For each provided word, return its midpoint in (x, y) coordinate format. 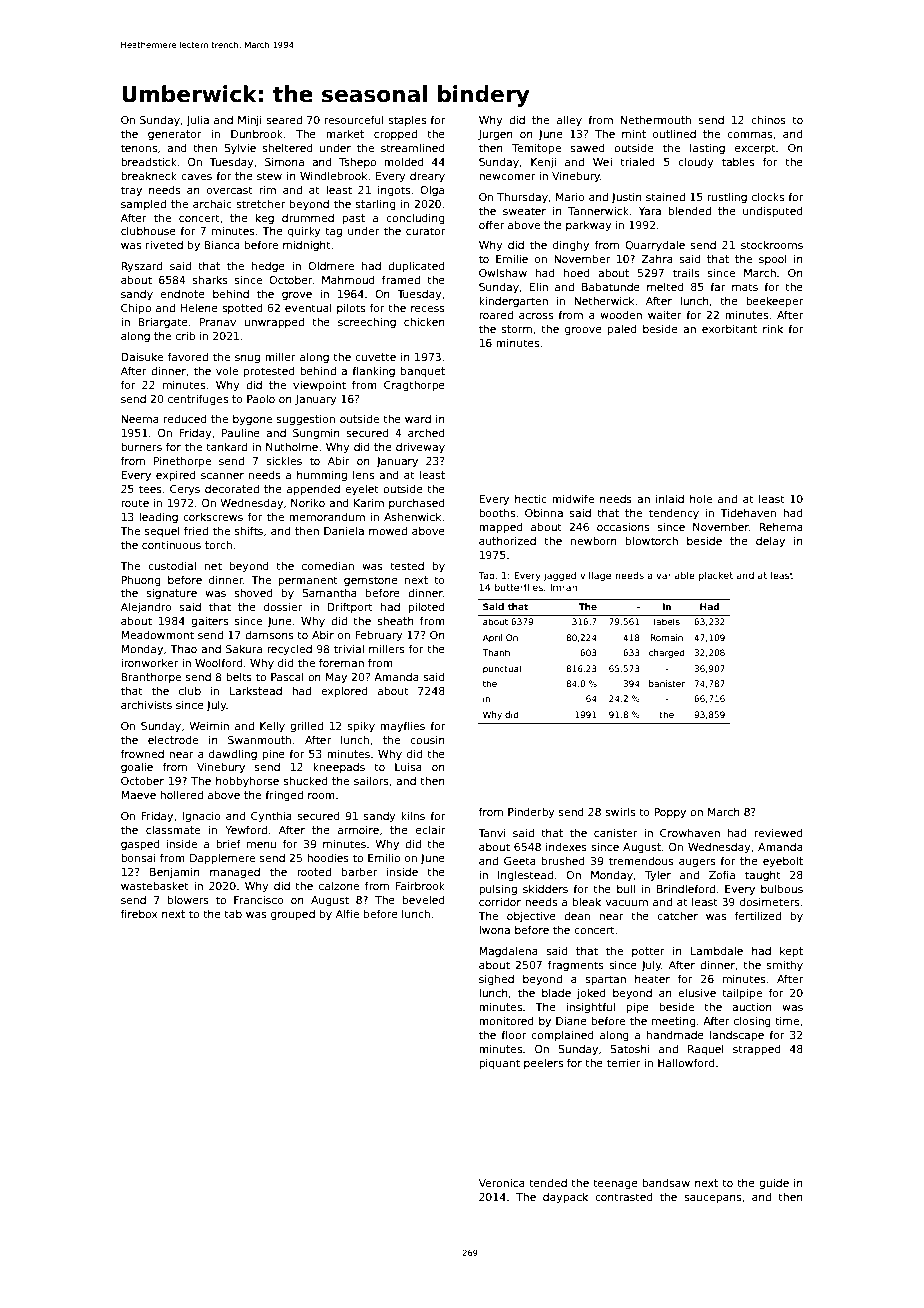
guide (774, 1184)
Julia (197, 120)
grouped (293, 915)
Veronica (502, 1183)
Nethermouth (656, 119)
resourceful (354, 119)
